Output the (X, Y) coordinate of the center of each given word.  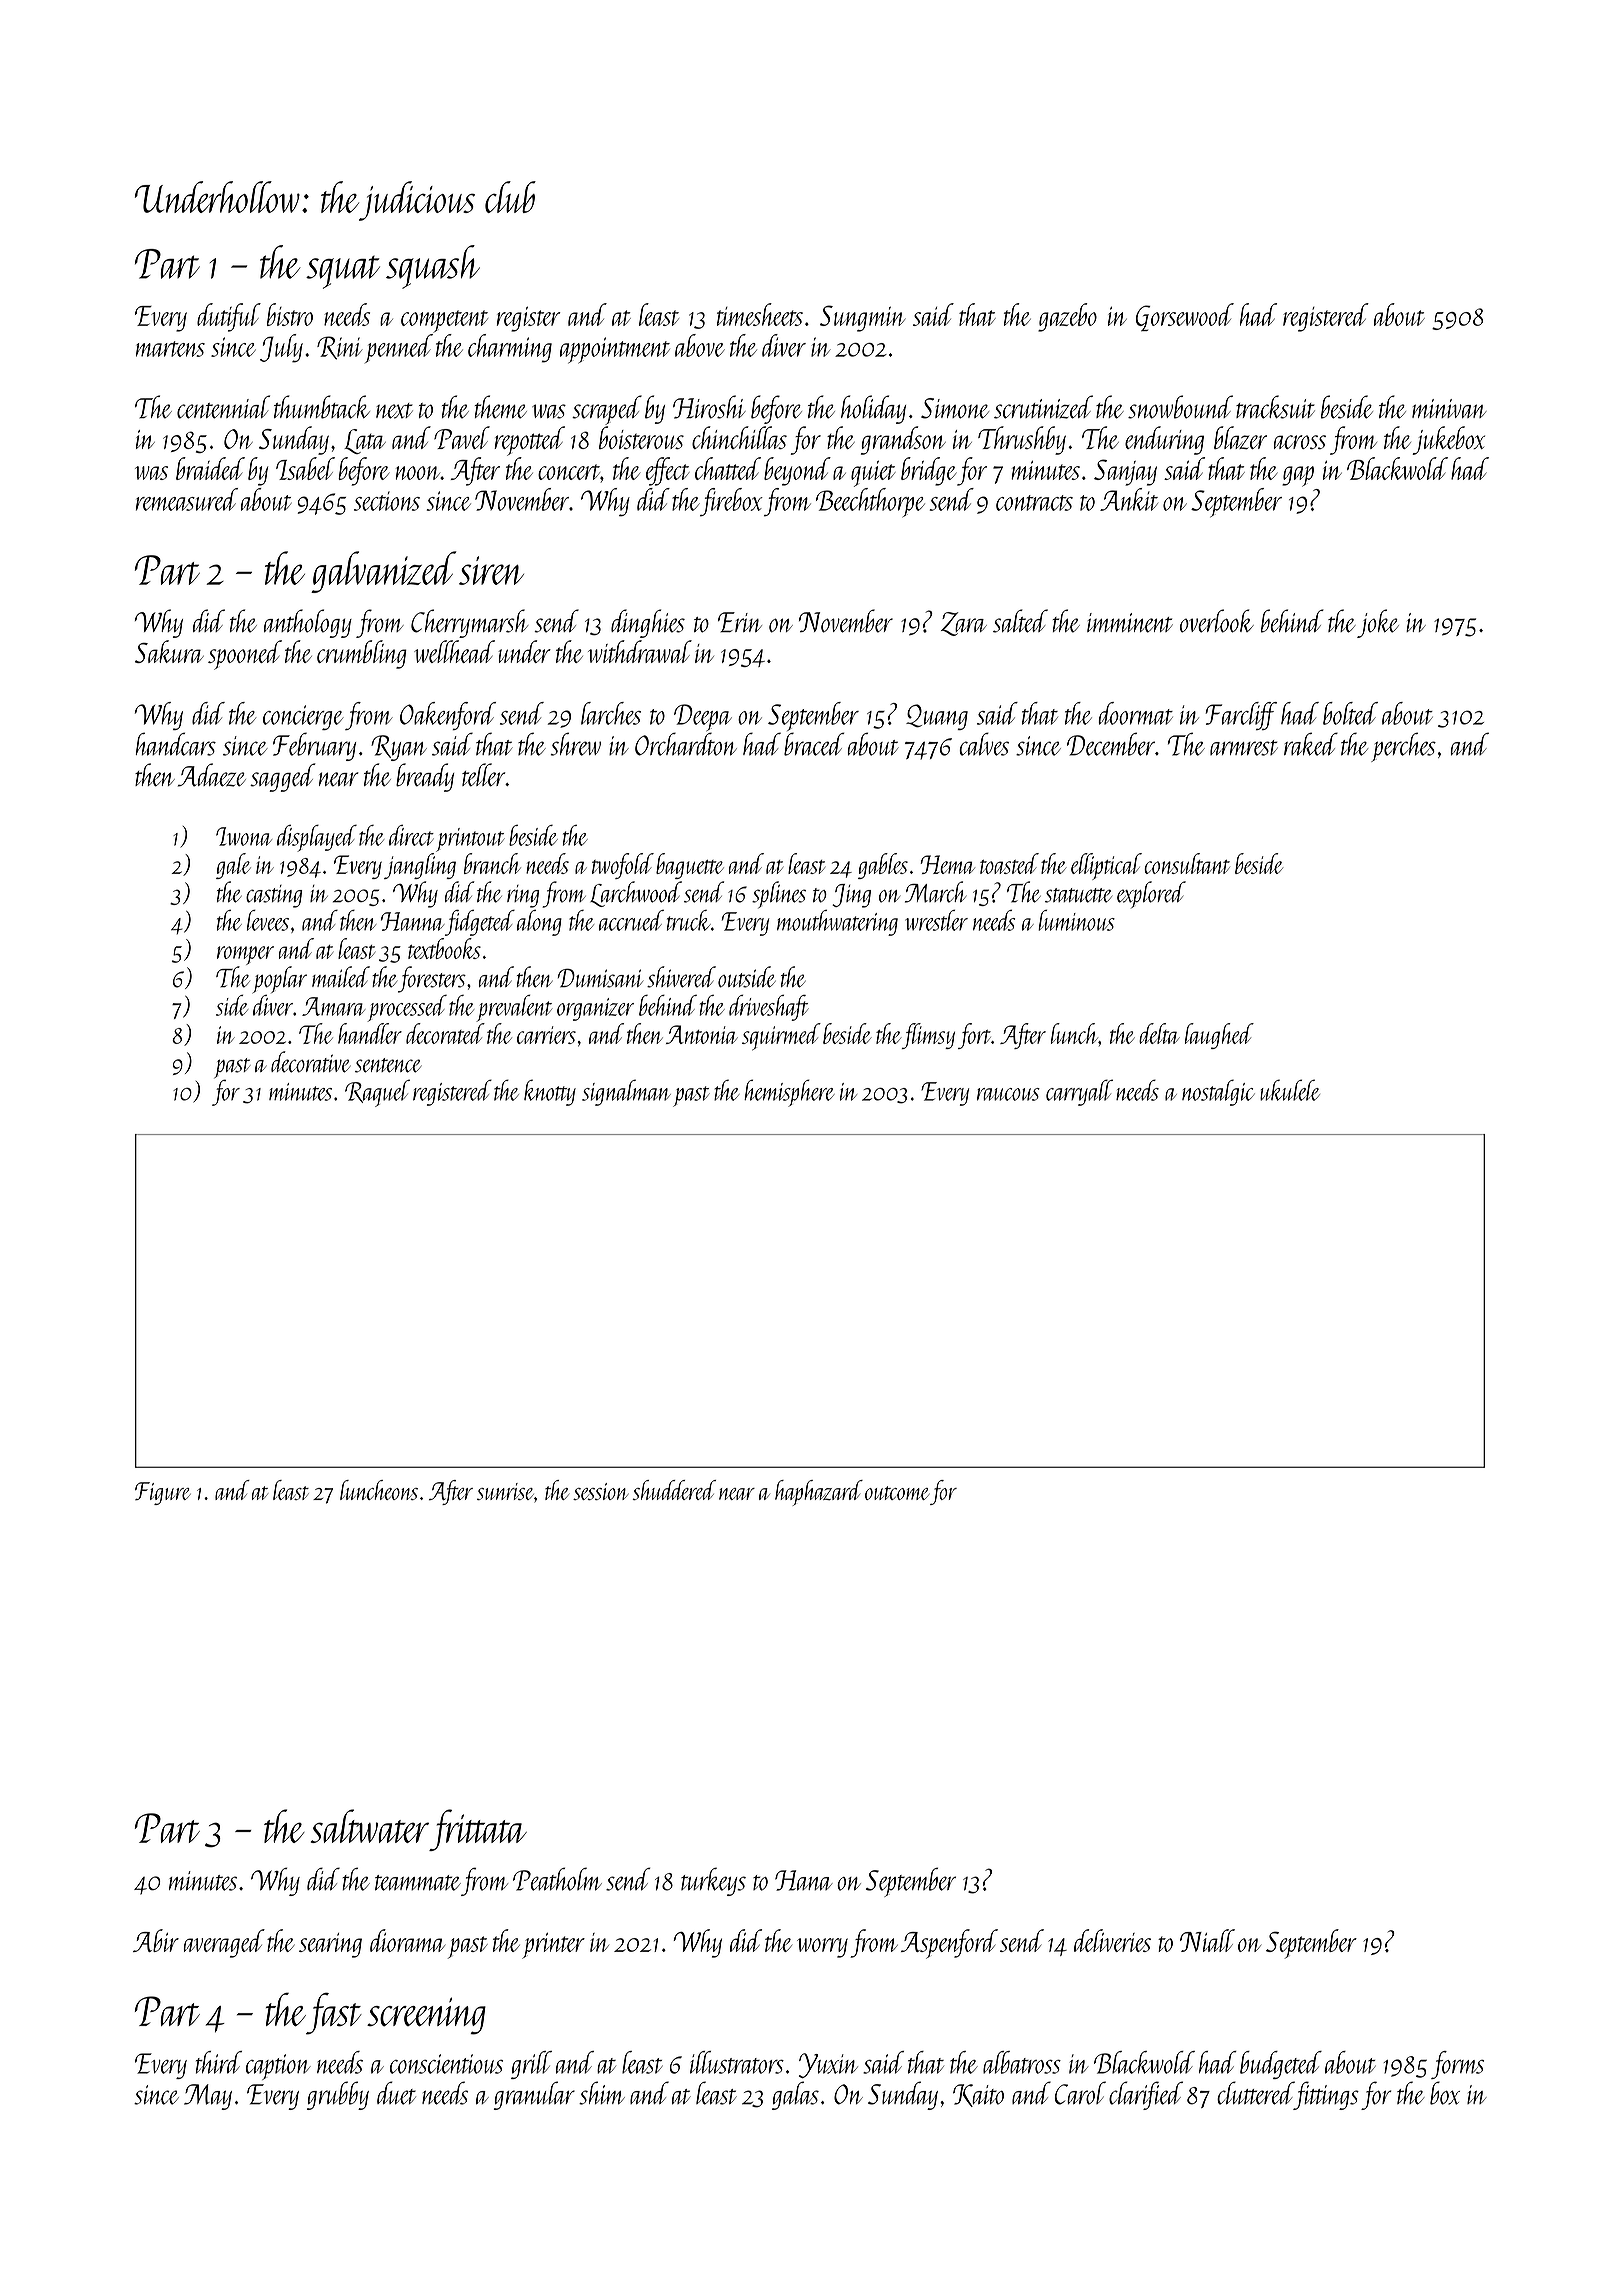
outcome (897, 1493)
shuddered (674, 1490)
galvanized (383, 572)
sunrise (505, 1491)
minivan (1449, 408)
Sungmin (863, 318)
